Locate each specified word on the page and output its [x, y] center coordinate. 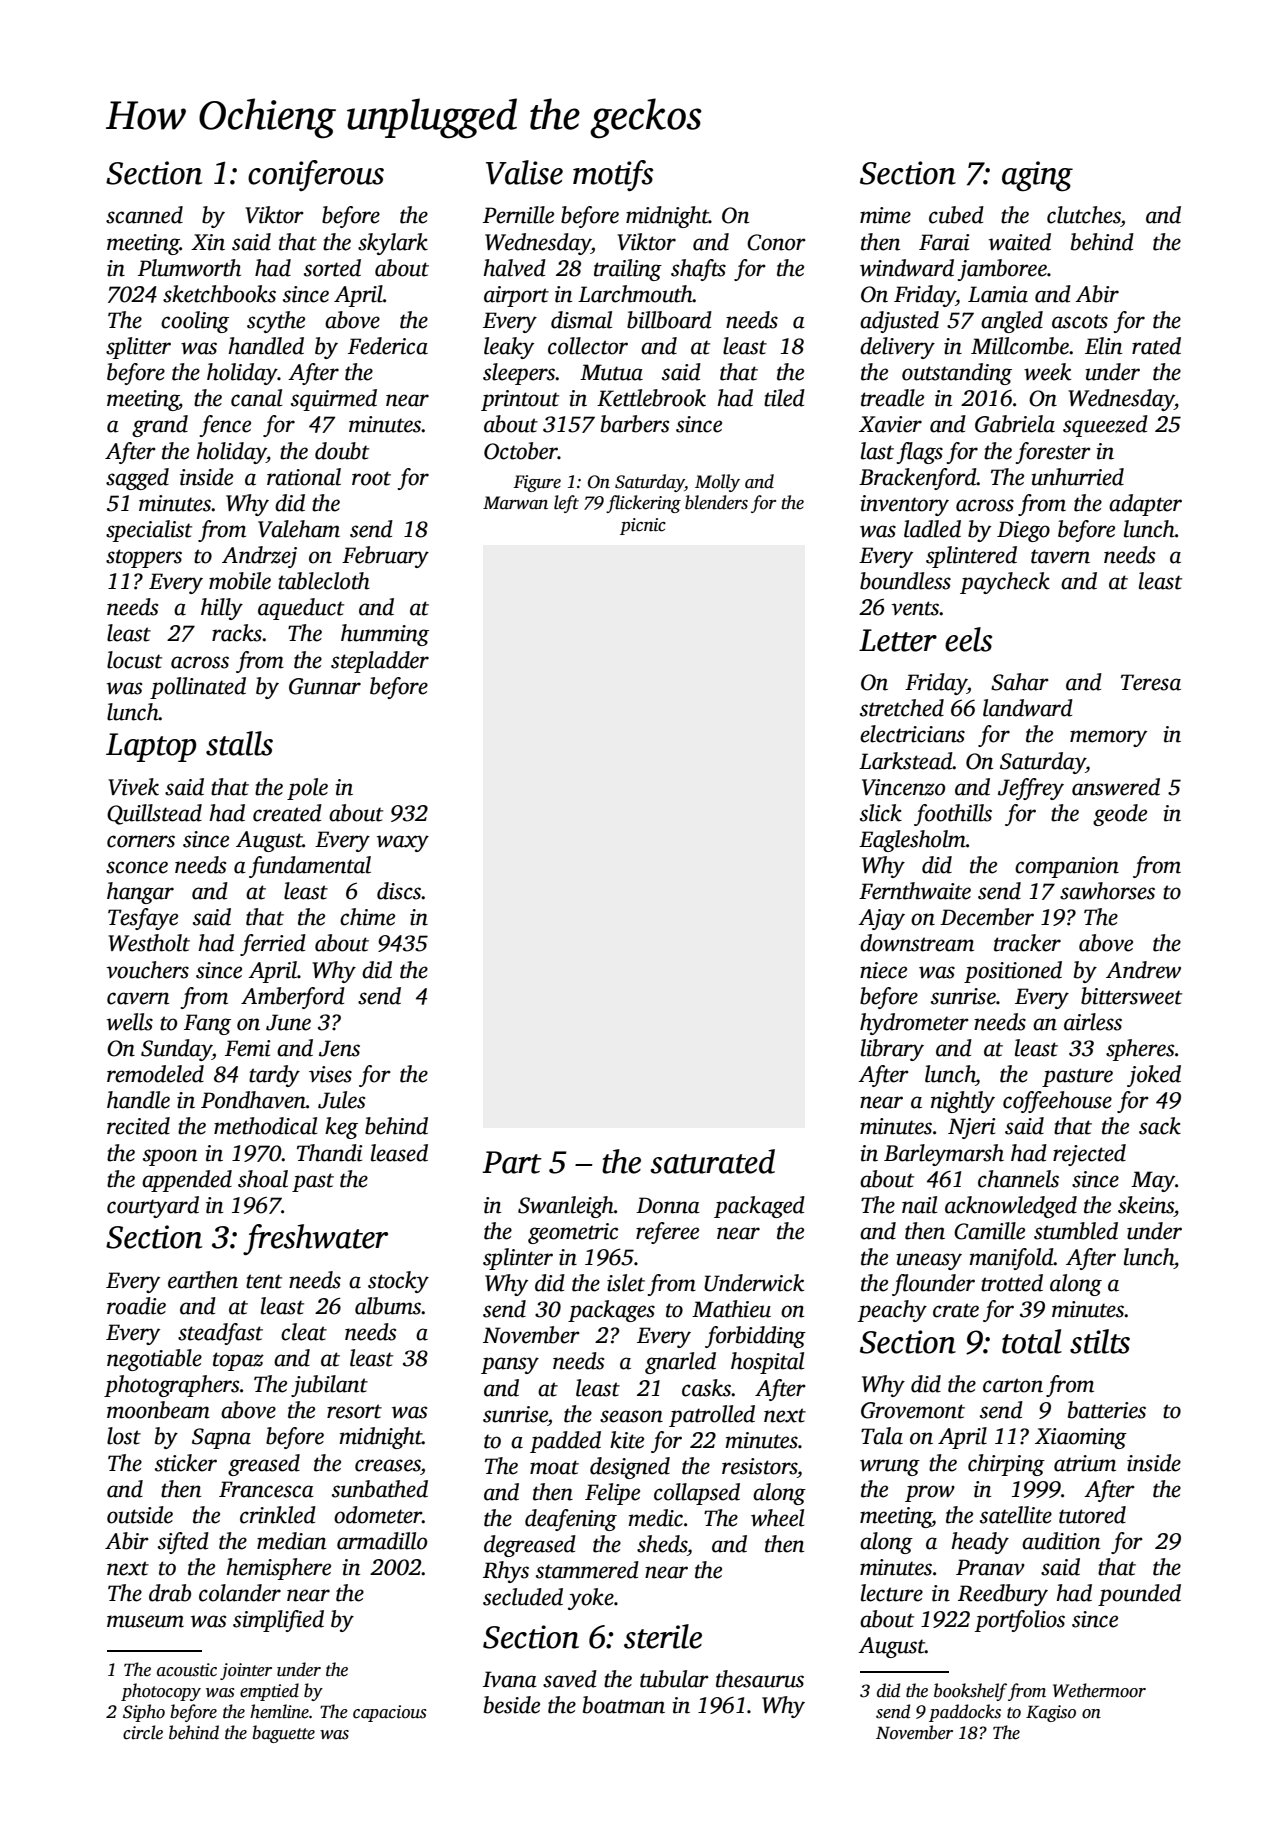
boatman [624, 1705]
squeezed [1105, 426]
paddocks [965, 1713]
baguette [283, 1734]
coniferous [316, 175]
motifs [613, 175]
